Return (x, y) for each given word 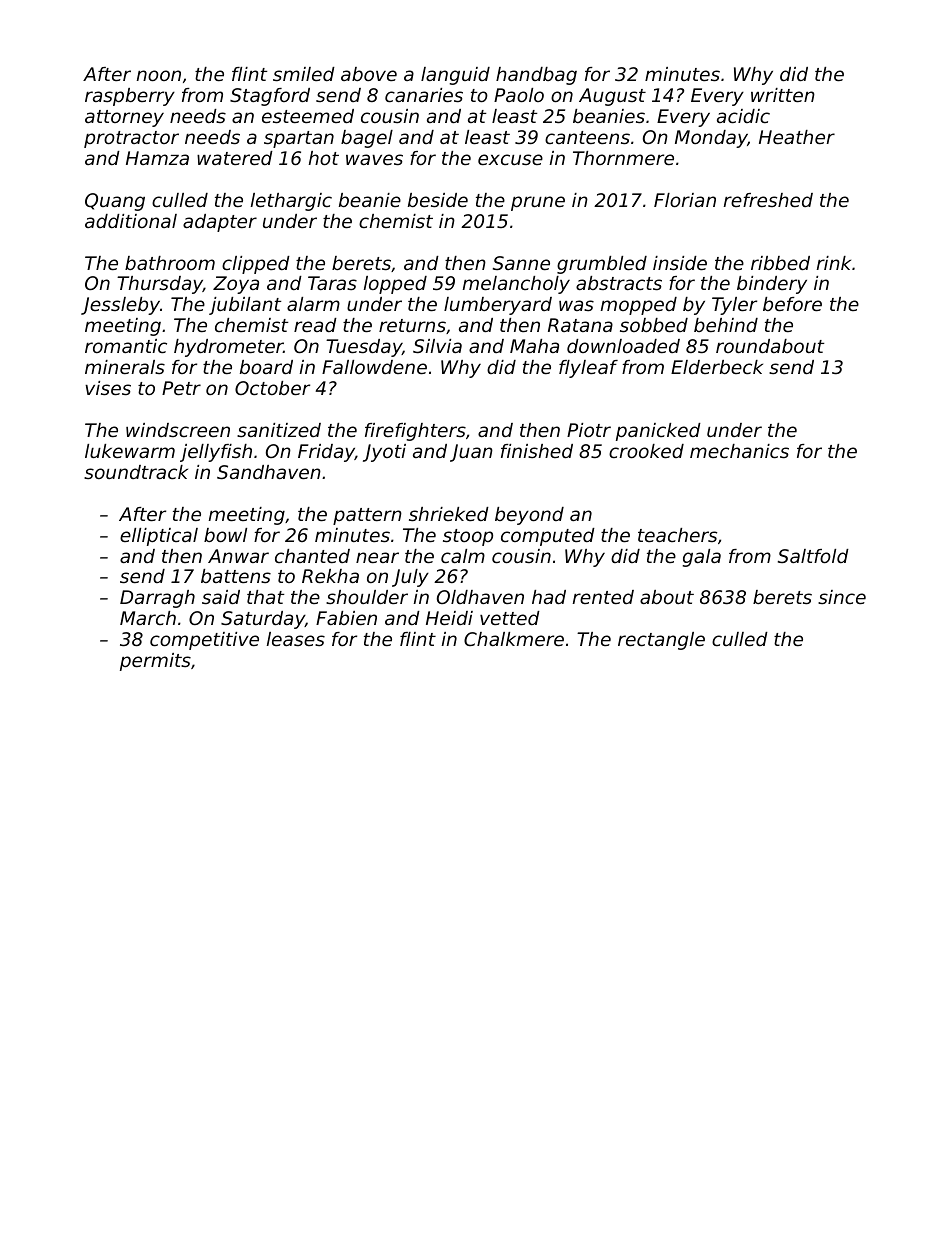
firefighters (415, 432)
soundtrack (136, 472)
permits (155, 662)
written (783, 95)
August (612, 97)
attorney (124, 118)
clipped (256, 265)
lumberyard (498, 306)
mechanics (739, 451)
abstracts (619, 283)
